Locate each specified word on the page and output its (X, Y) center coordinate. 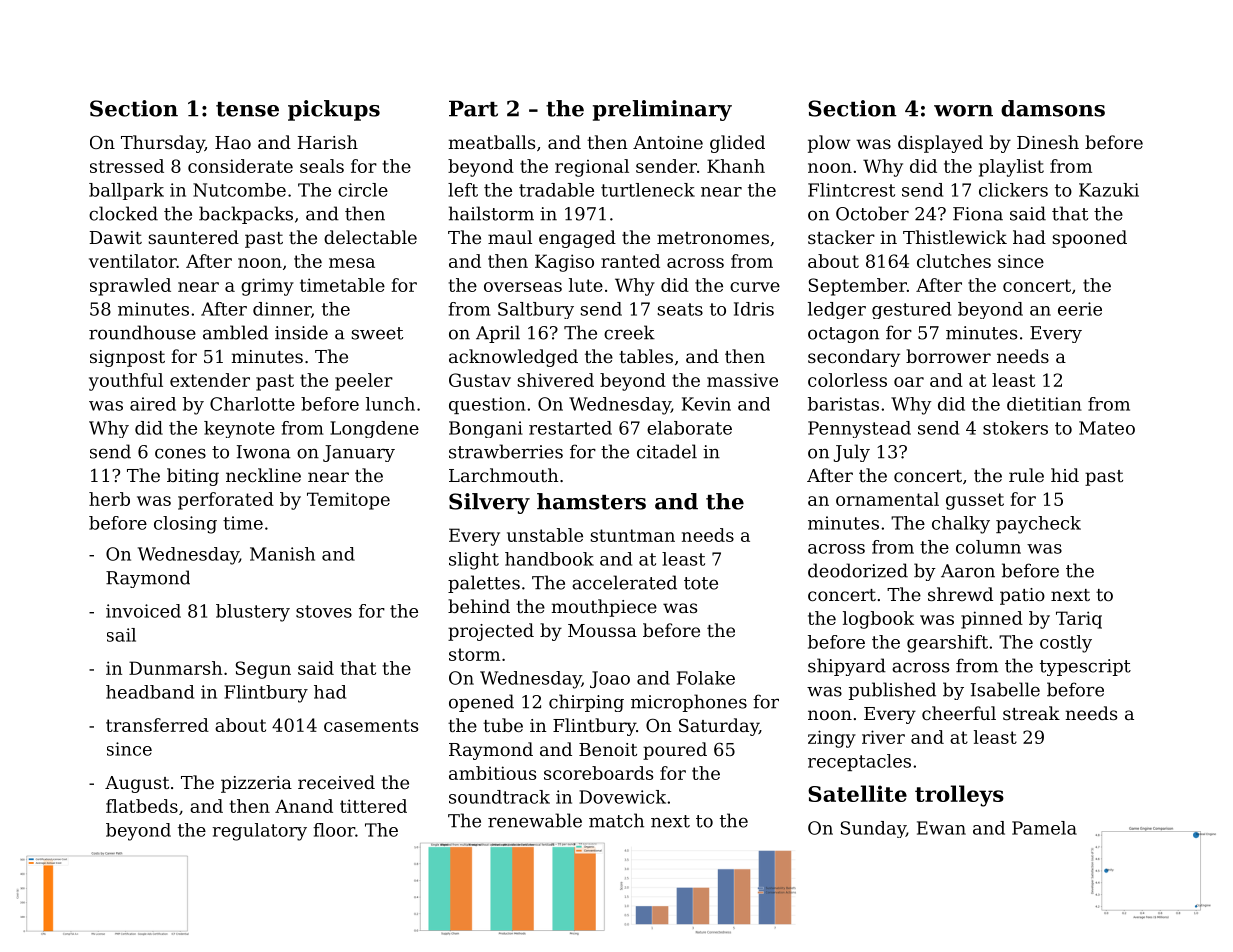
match (616, 820)
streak (1031, 713)
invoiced (143, 611)
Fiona (978, 214)
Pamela (1044, 828)
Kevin (706, 404)
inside (301, 332)
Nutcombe (239, 190)
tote (701, 583)
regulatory (259, 832)
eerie (1080, 309)
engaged (577, 239)
